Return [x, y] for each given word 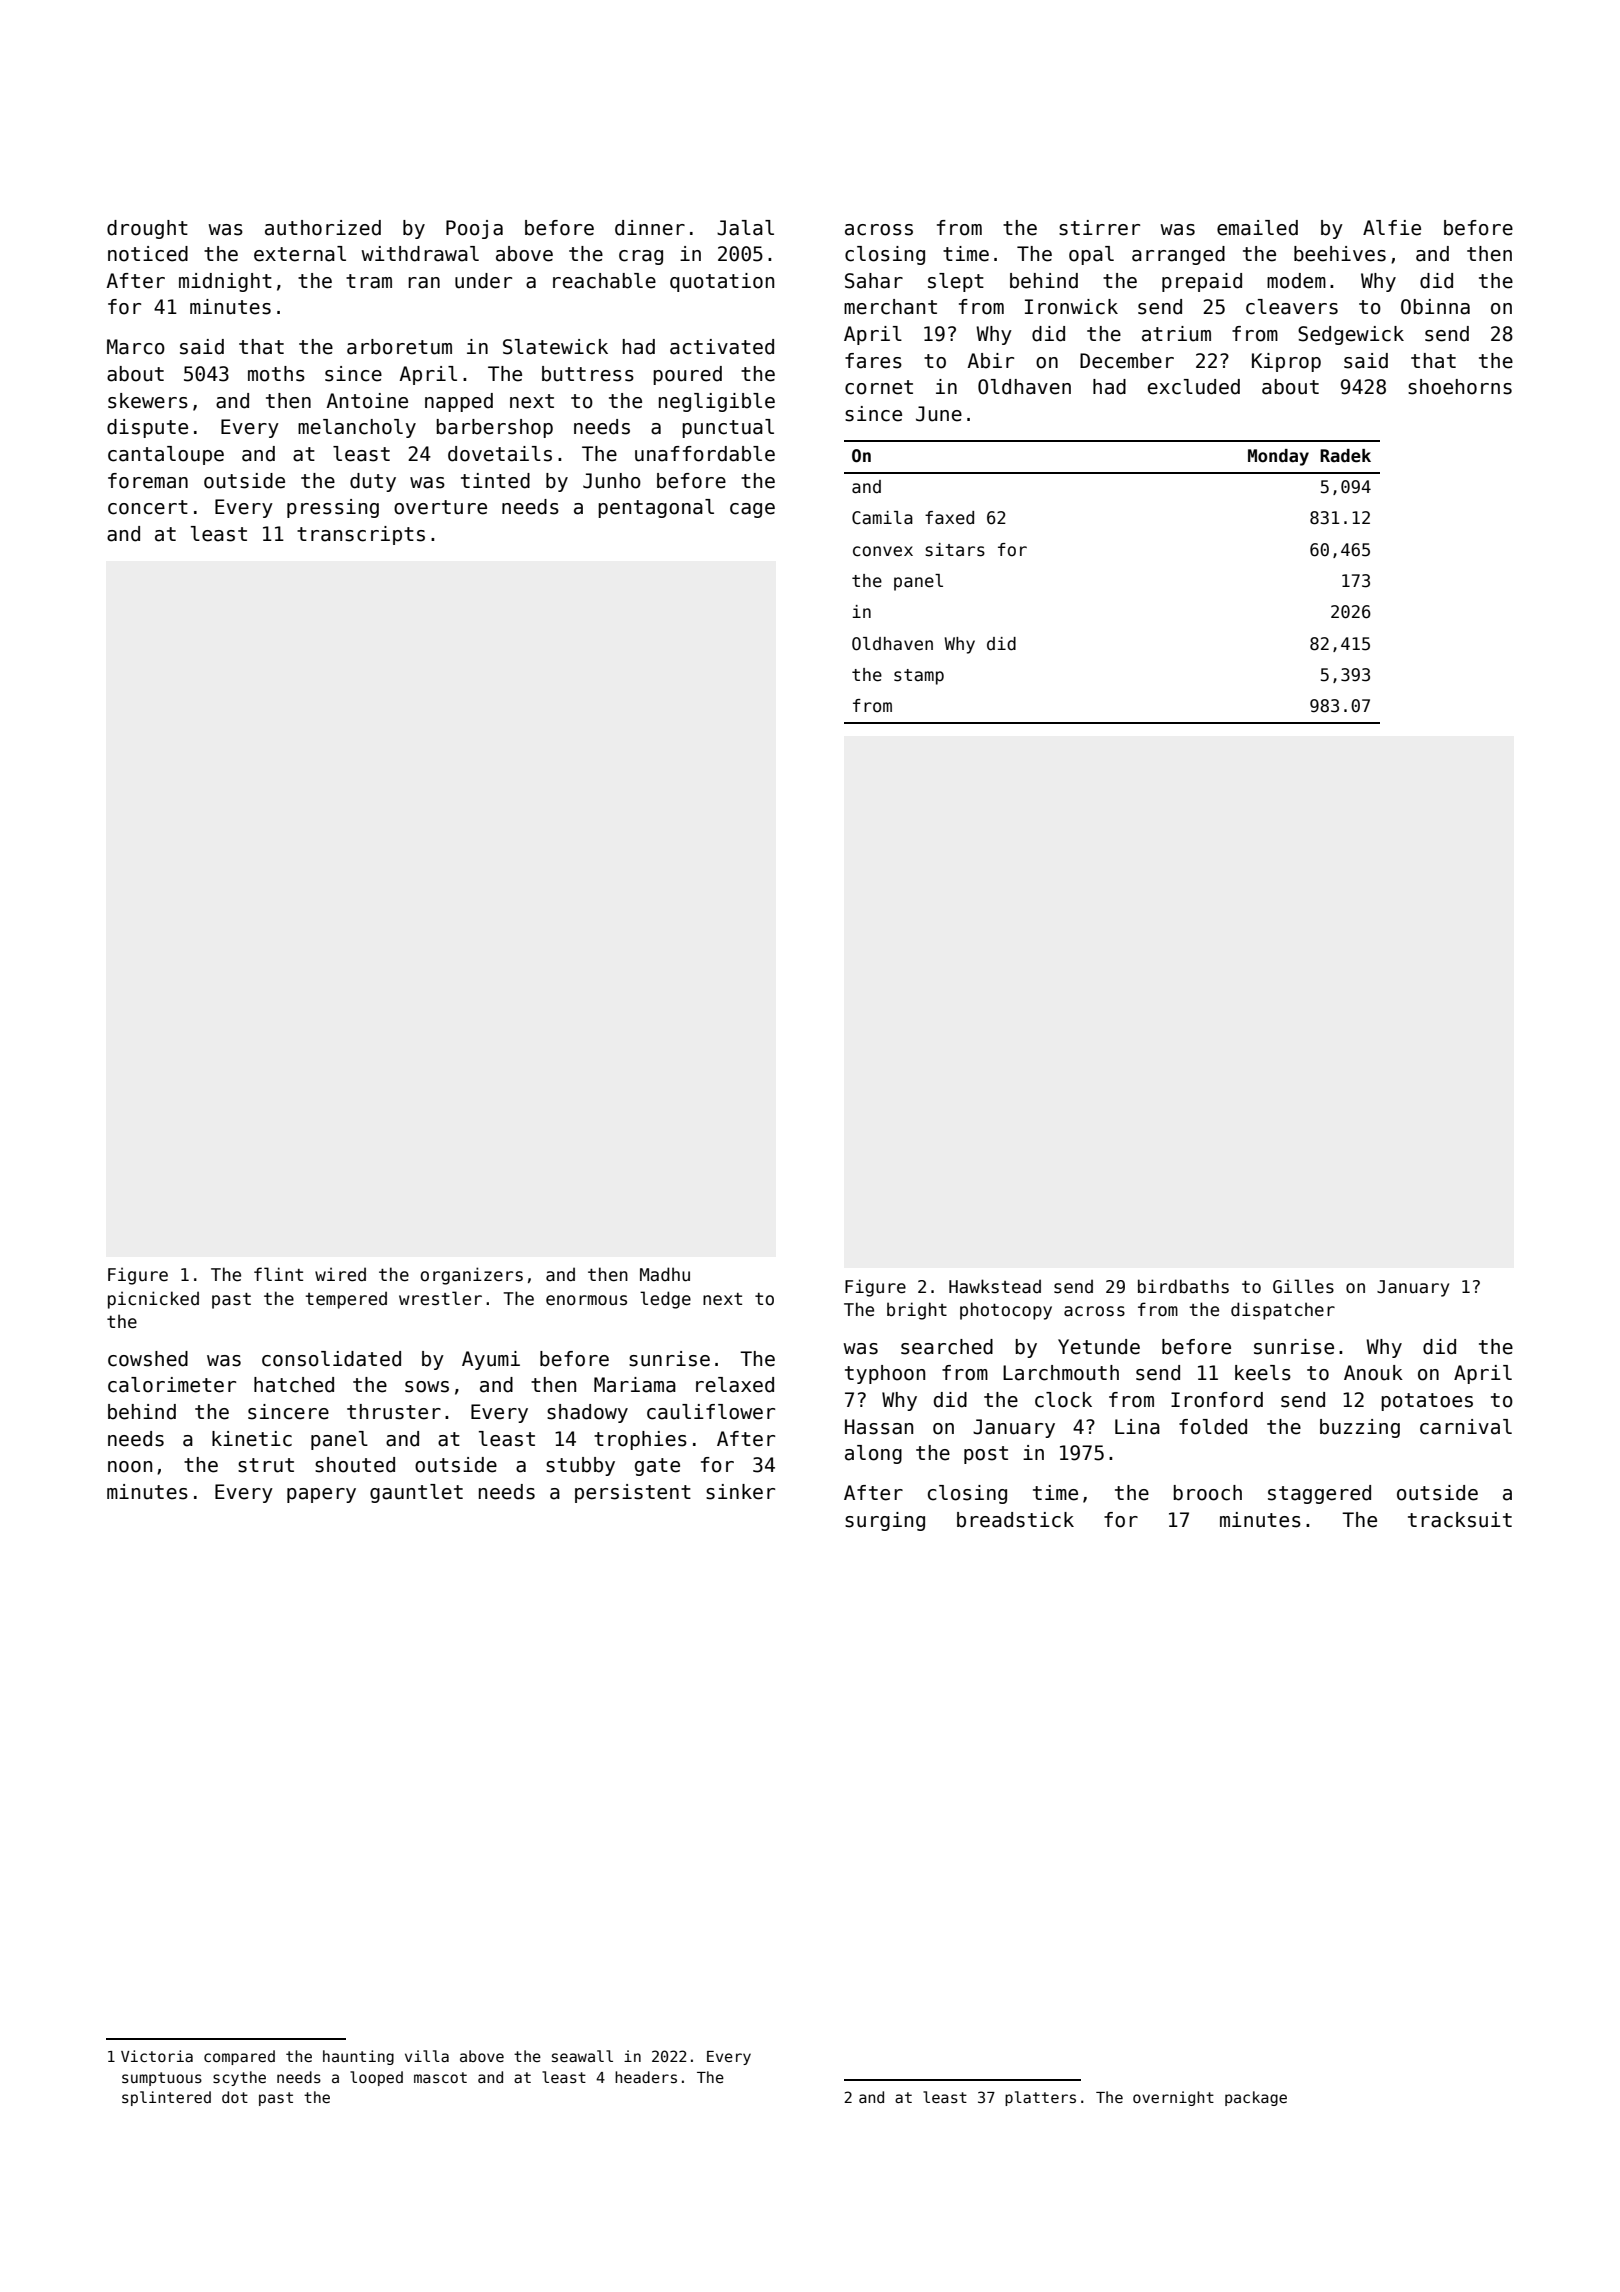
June [939, 414]
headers [646, 2077]
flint [278, 1274]
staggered [1319, 1494]
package [1256, 2098]
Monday [1278, 457]
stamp [919, 677]
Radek [1345, 456]
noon [130, 1467]
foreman [148, 481]
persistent [633, 1493]
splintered [166, 2098]
